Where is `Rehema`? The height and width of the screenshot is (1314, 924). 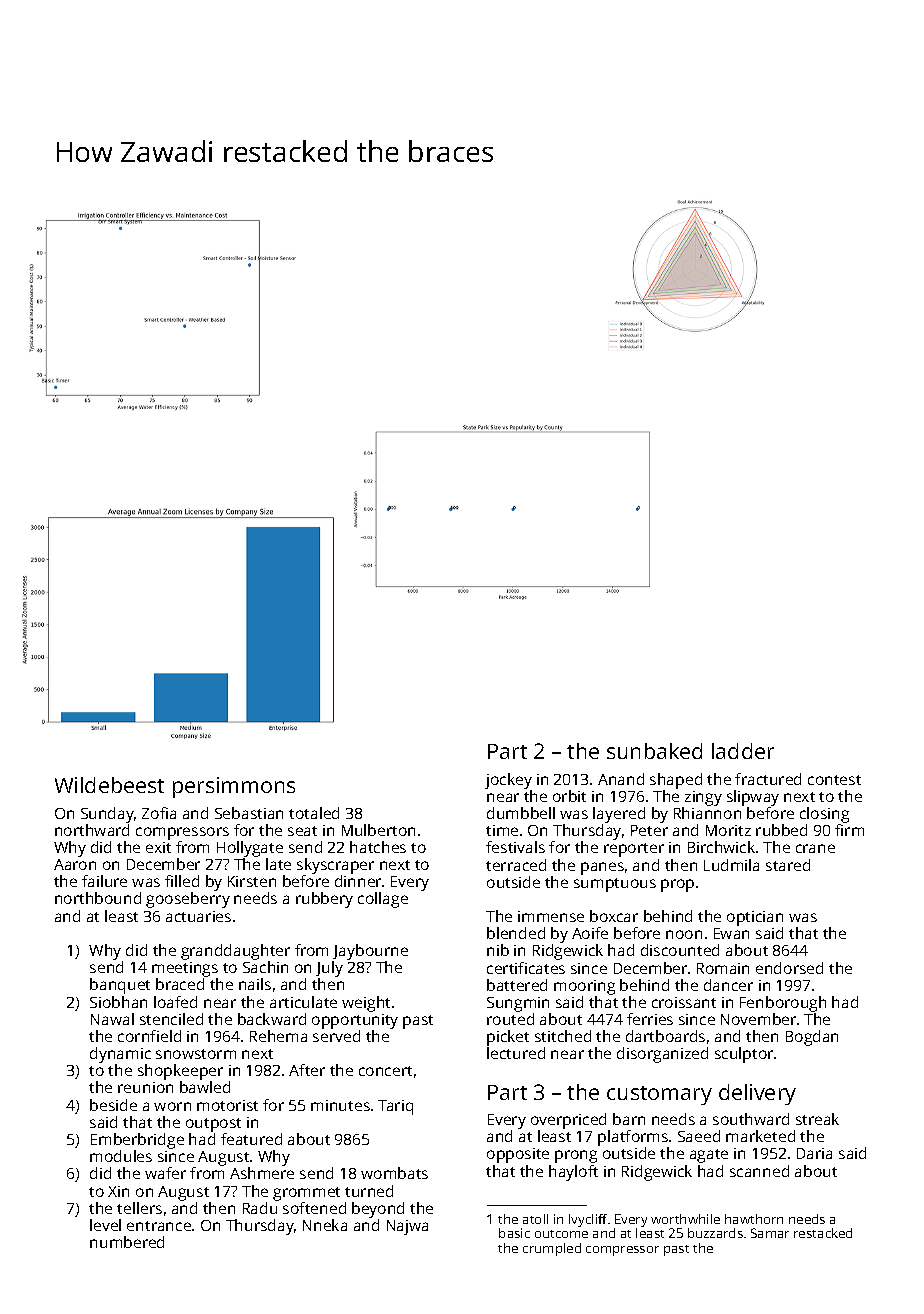
Rehema is located at coordinates (278, 1036).
